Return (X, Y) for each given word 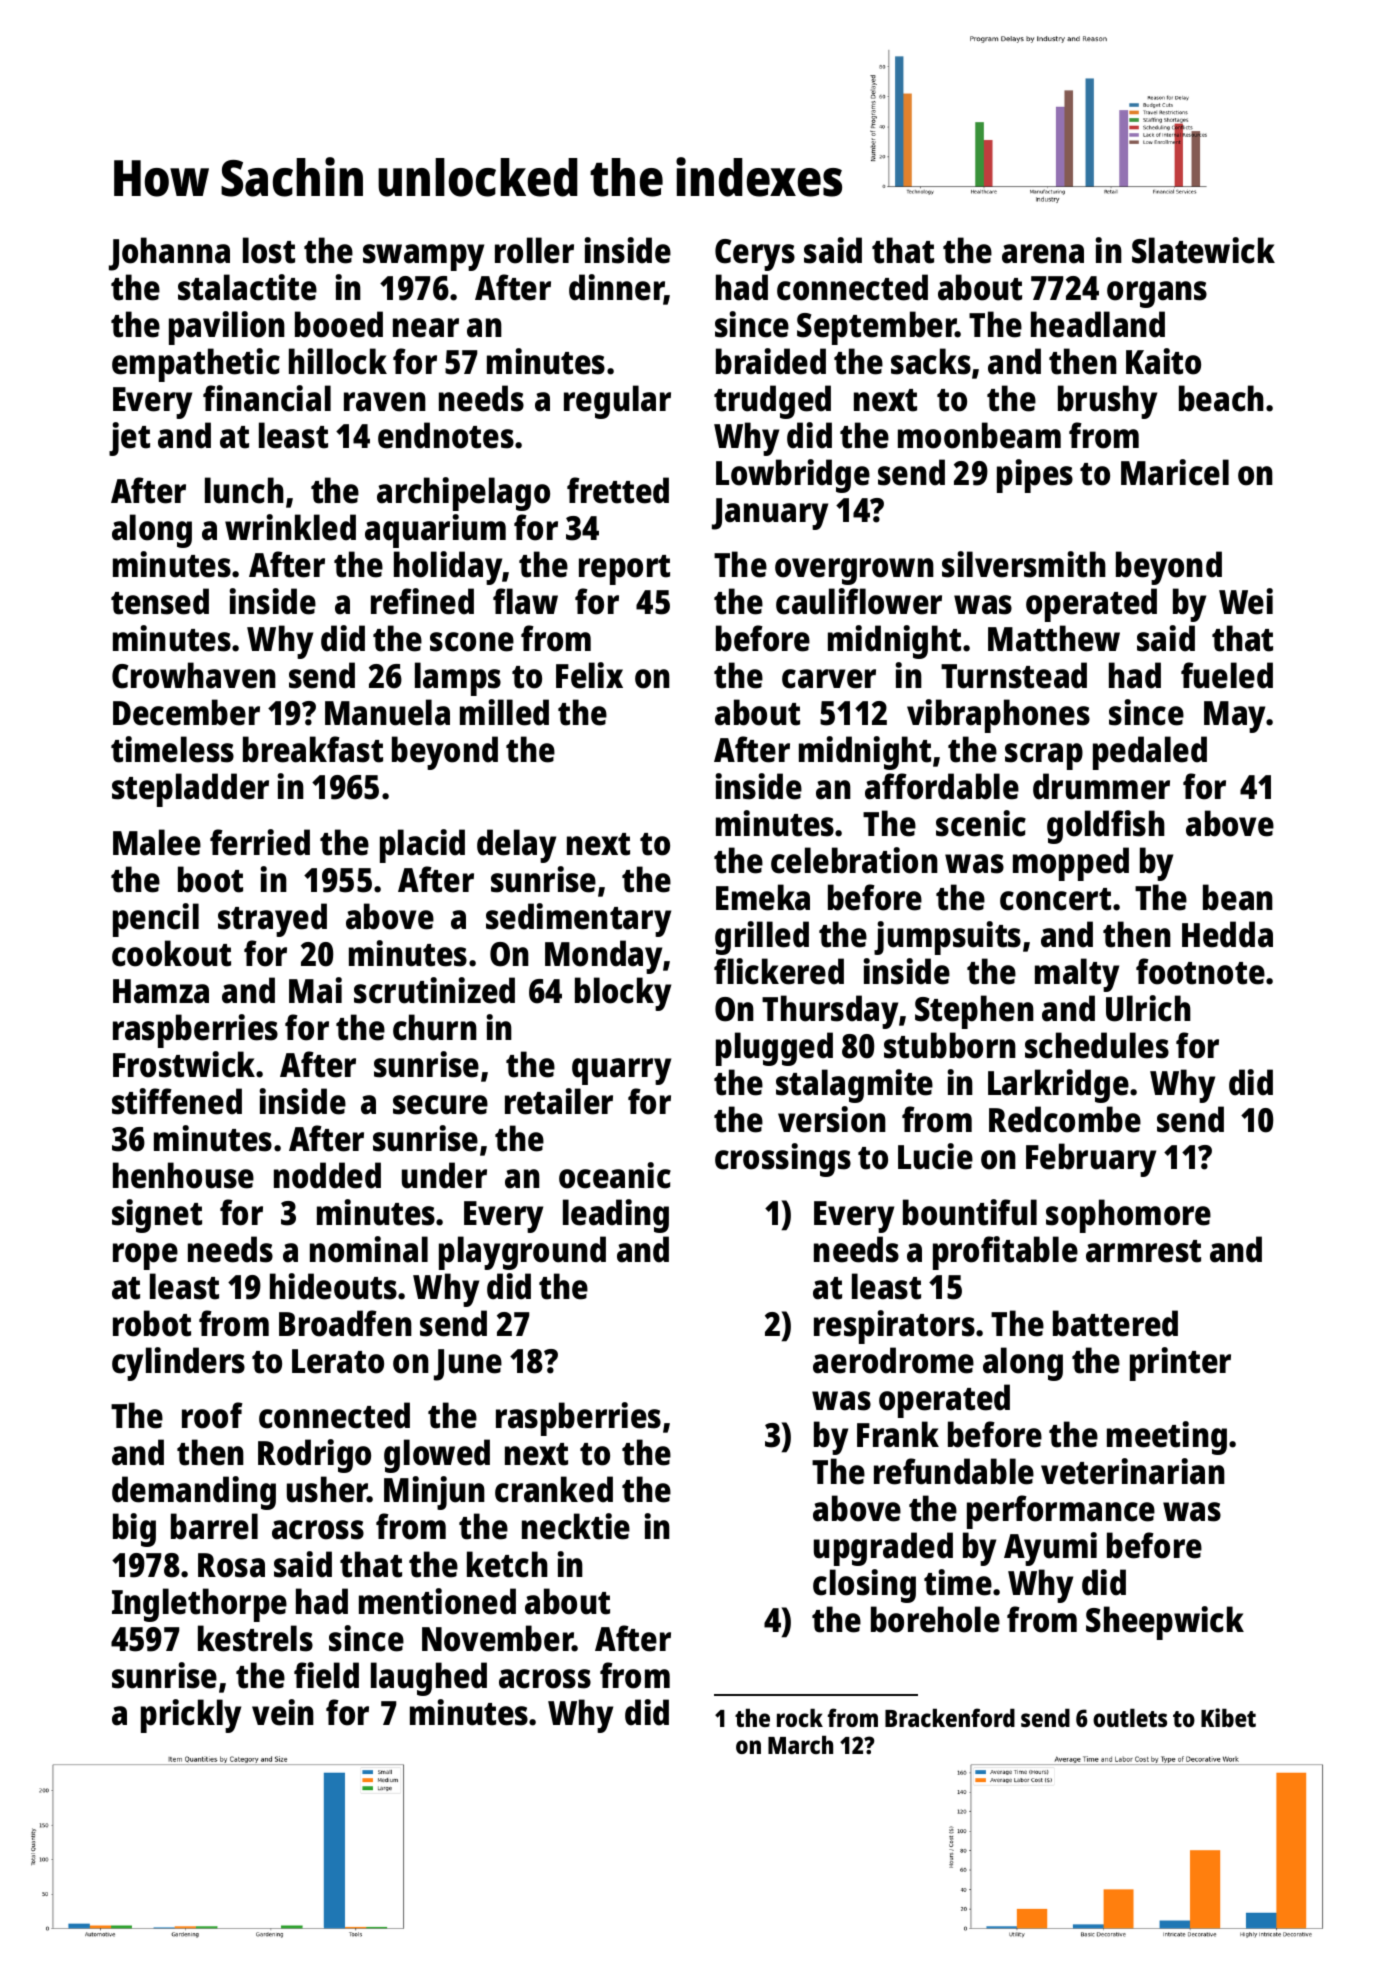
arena (1043, 254)
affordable (942, 786)
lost (269, 250)
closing (864, 1586)
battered (1115, 1323)
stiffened (177, 1101)
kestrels (255, 1638)
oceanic (615, 1175)
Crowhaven (194, 675)
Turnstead (1014, 675)
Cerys (755, 255)
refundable (954, 1471)
